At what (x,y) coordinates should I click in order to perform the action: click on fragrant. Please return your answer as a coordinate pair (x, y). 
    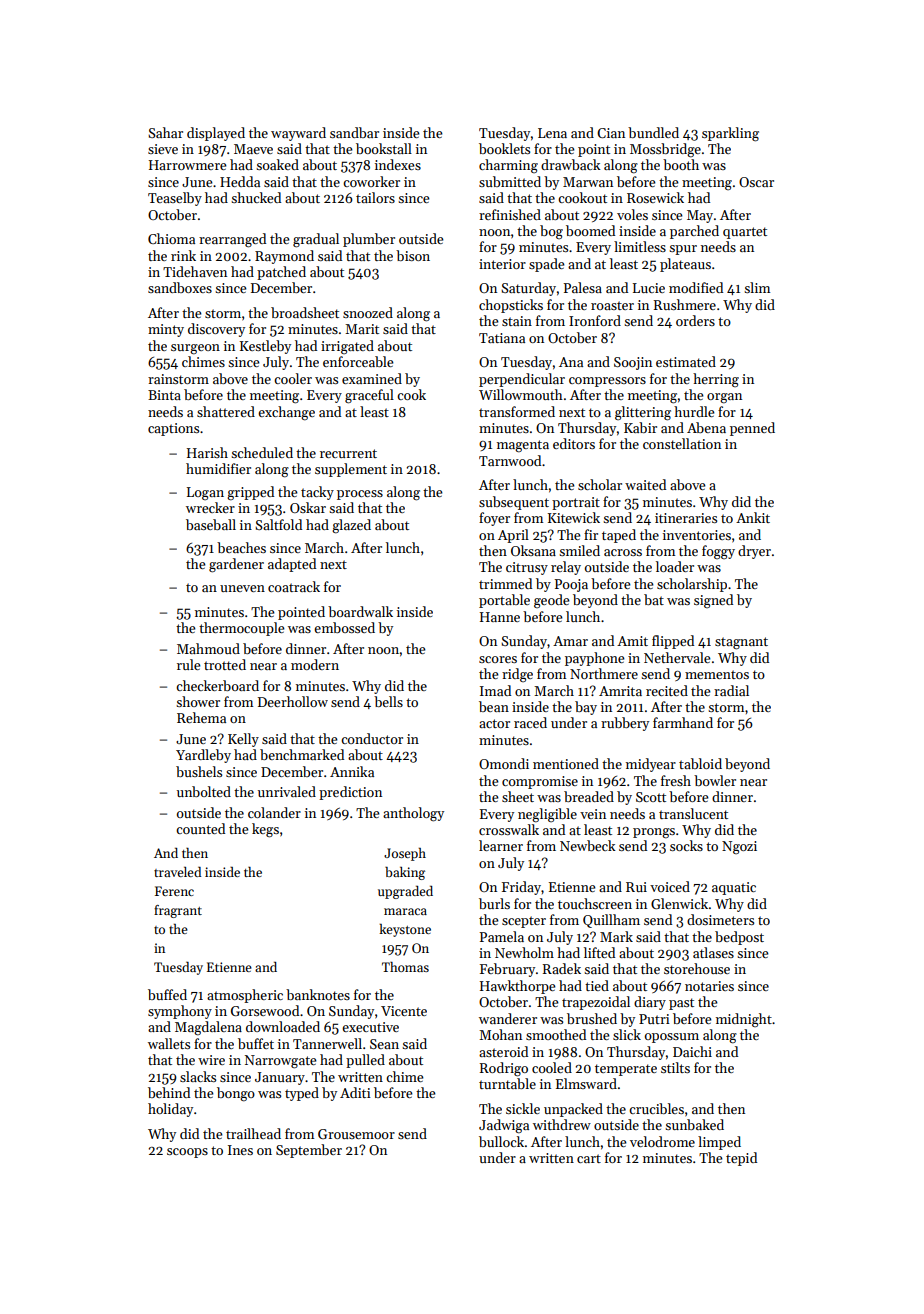
    Looking at the image, I should click on (178, 911).
